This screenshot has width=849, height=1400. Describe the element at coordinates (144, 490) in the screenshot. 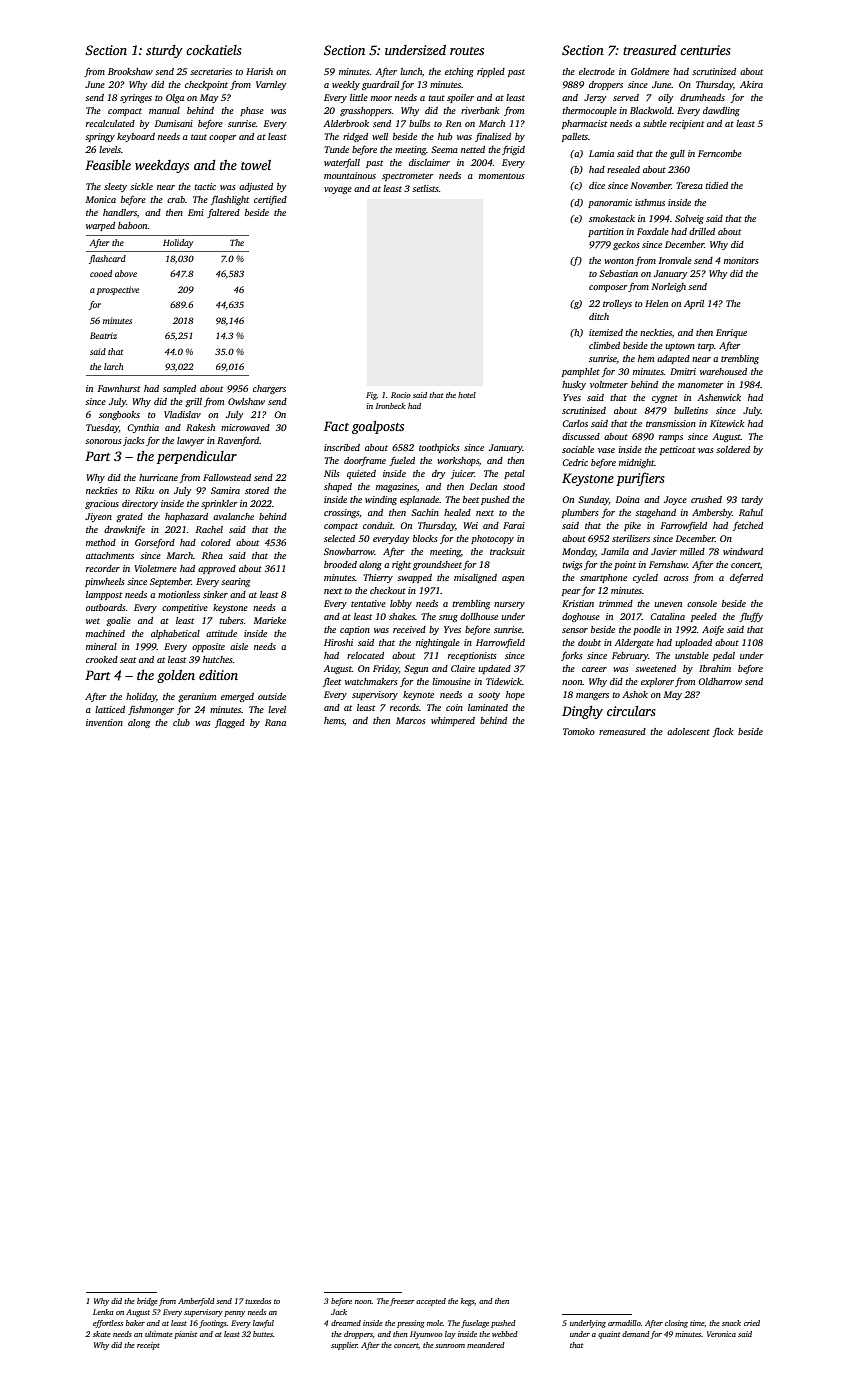

I see `Riku` at that location.
